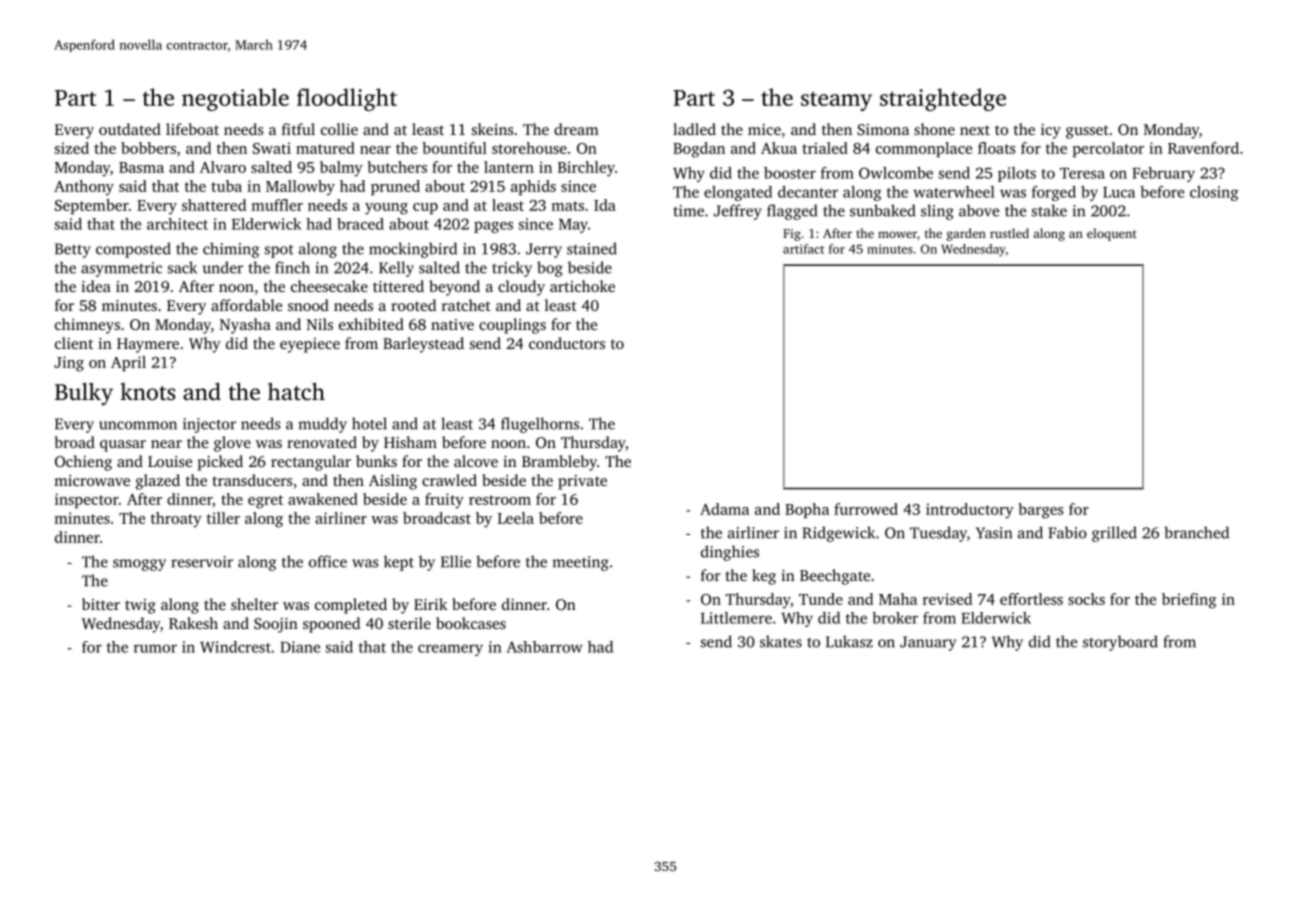 The image size is (1308, 924). Describe the element at coordinates (155, 648) in the screenshot. I see `rumor` at that location.
